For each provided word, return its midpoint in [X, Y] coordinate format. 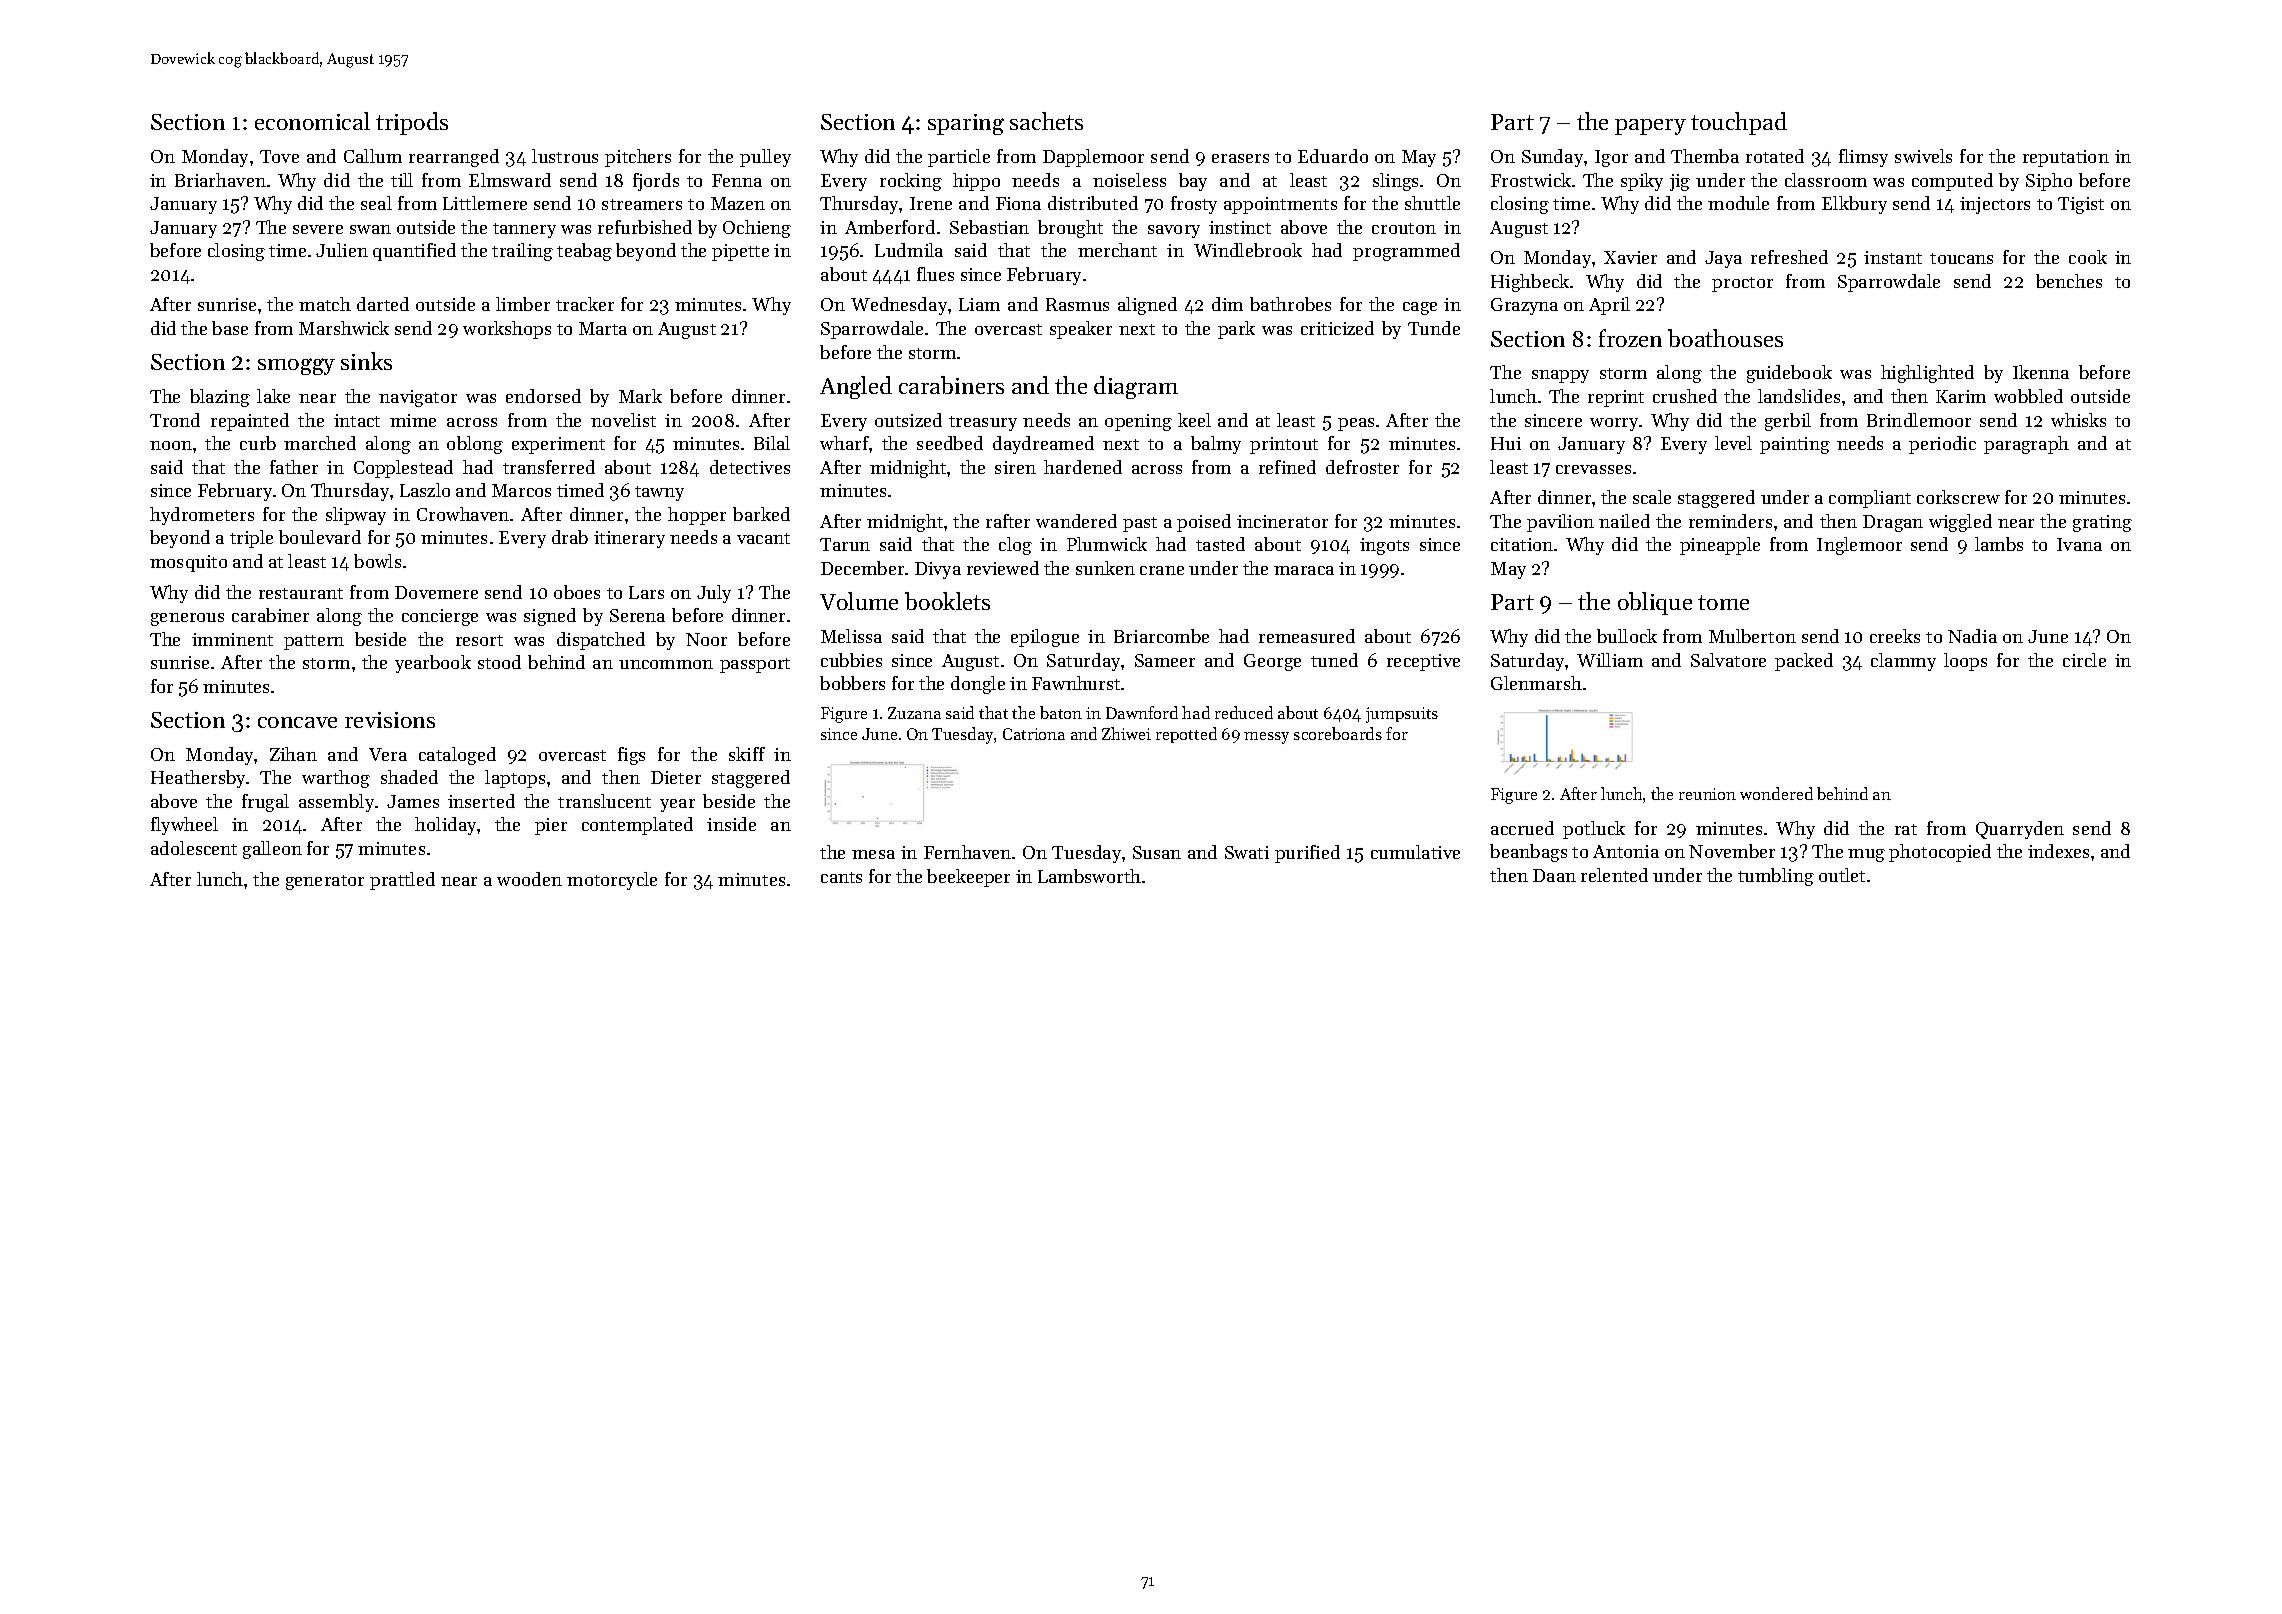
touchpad [1739, 123]
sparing [966, 124]
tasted [1220, 544]
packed [1804, 662]
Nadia [1972, 636]
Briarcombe [1161, 636]
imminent [232, 639]
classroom [1826, 180]
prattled [402, 881]
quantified [414, 252]
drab [570, 537]
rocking [911, 182]
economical [312, 121]
